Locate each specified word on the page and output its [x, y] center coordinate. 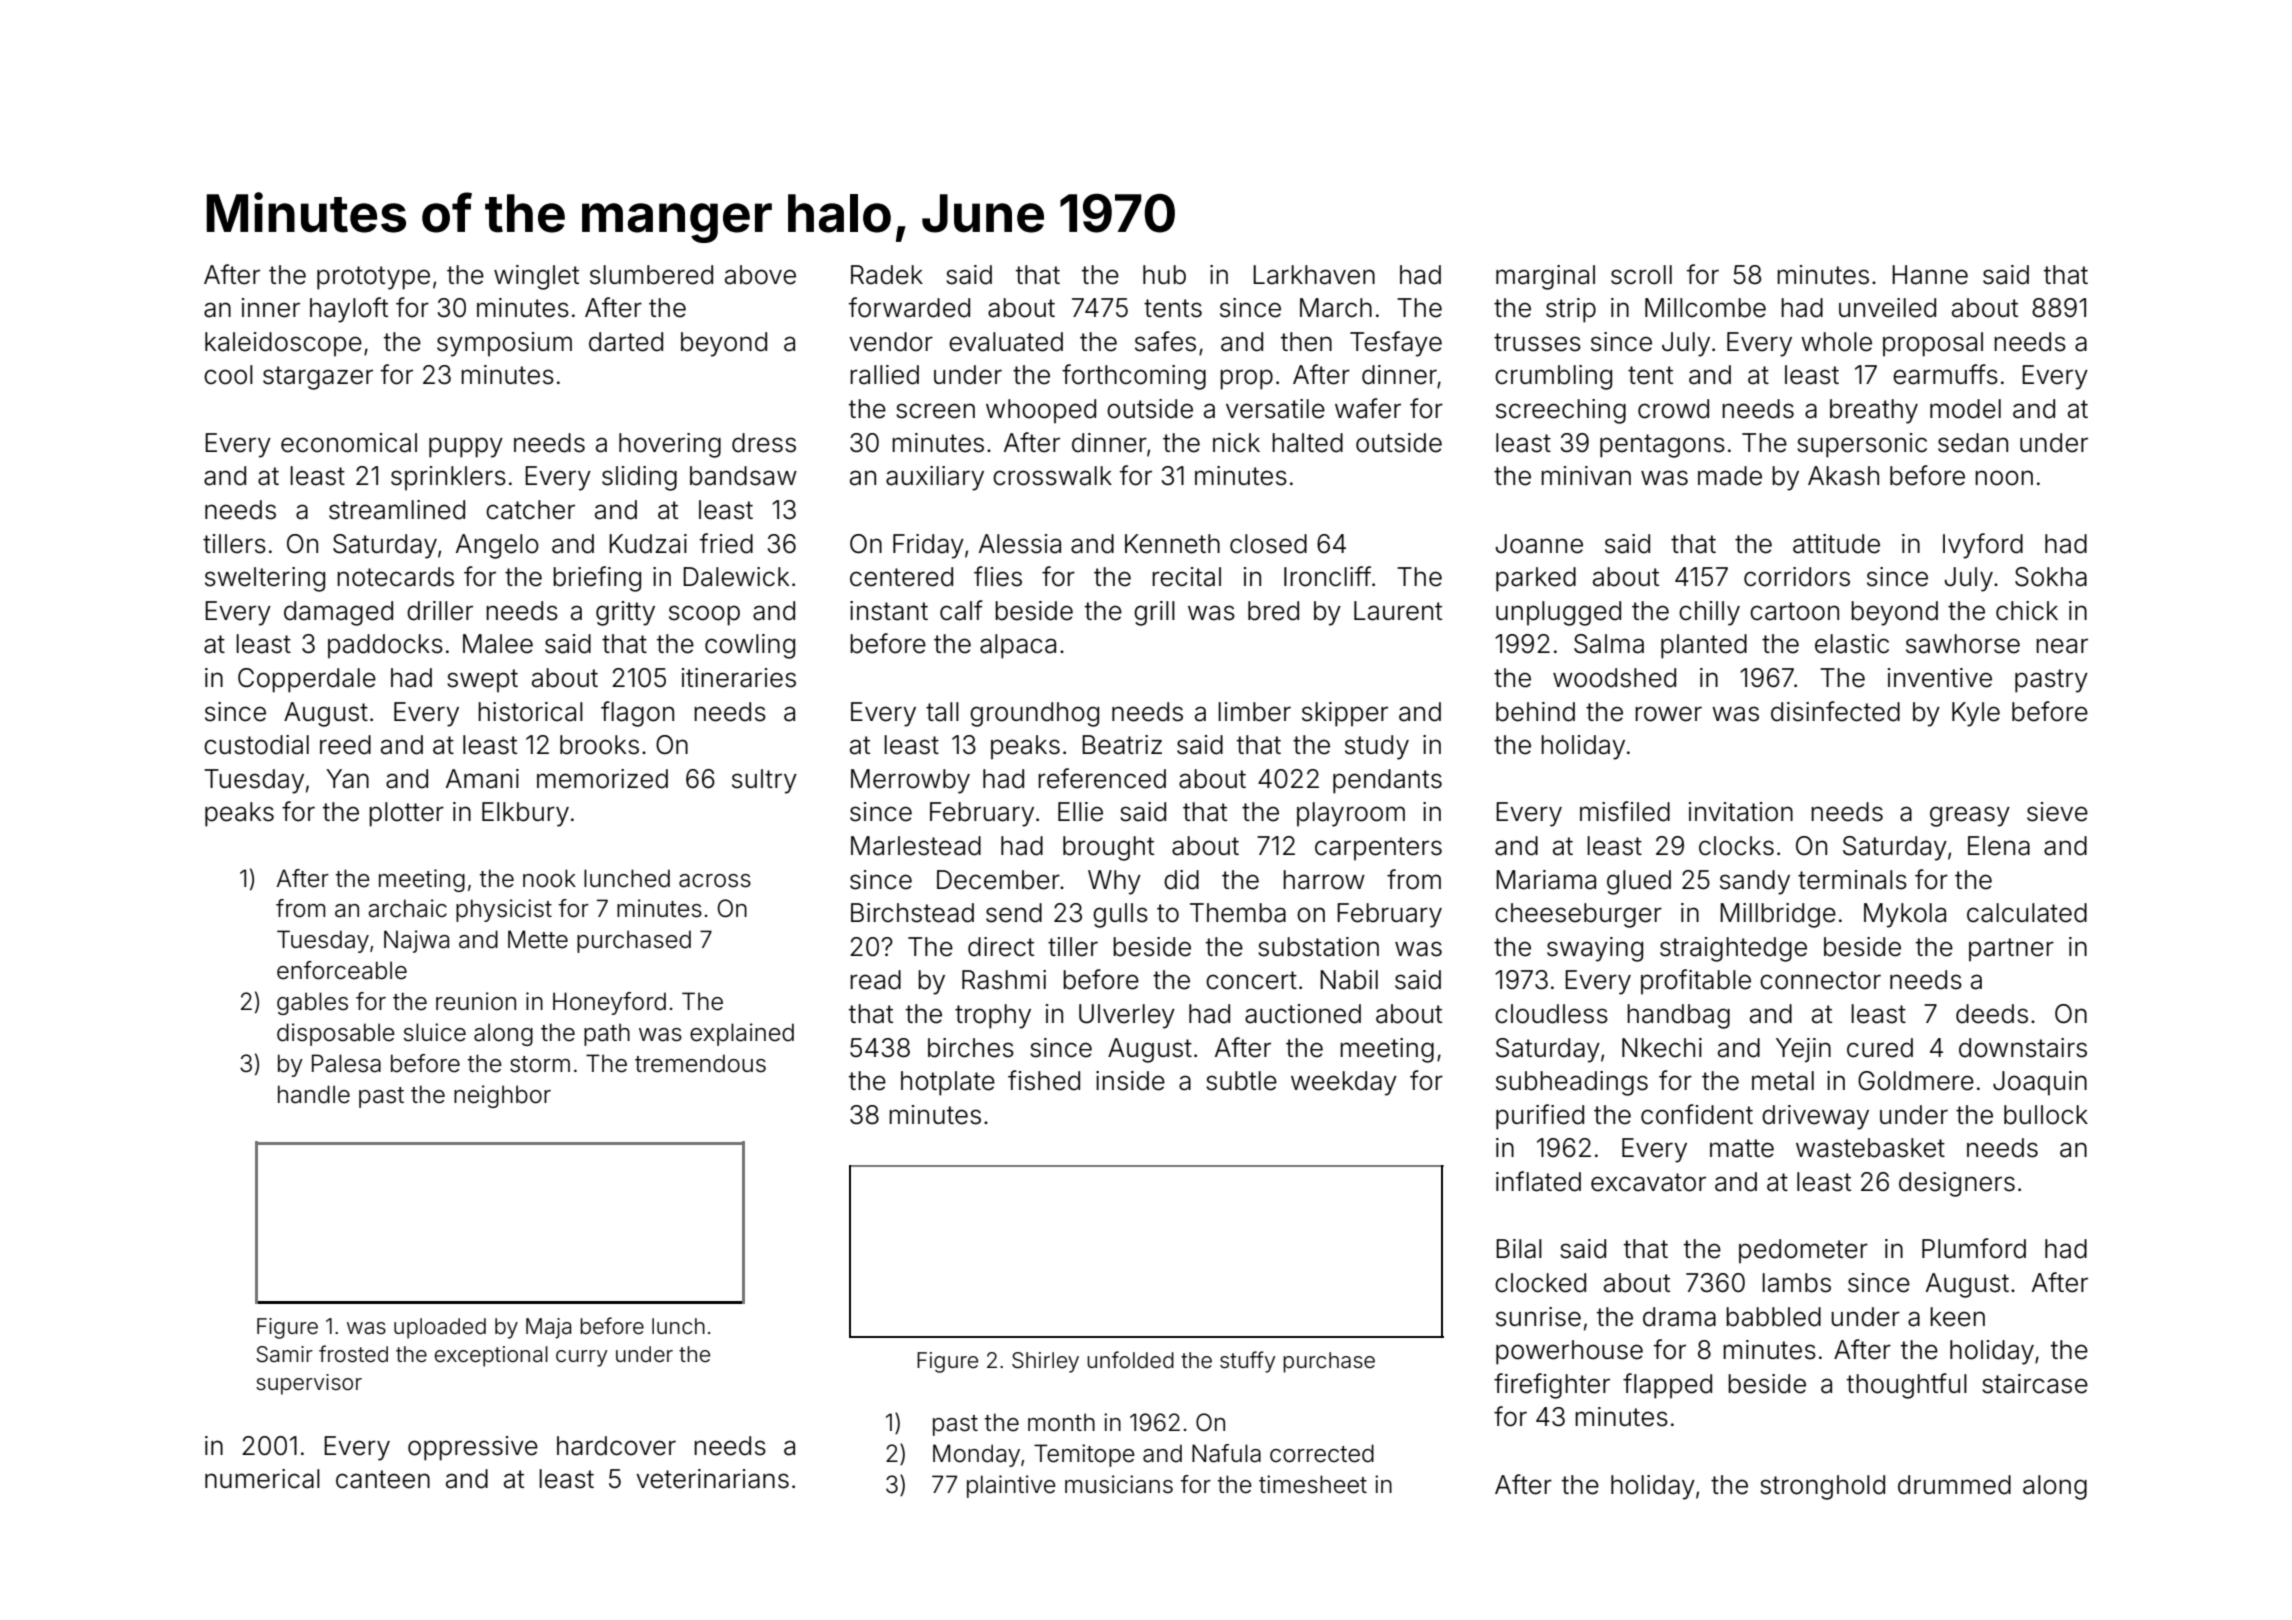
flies [998, 576]
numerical [262, 1479]
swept [482, 681]
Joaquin [2040, 1083]
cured [1880, 1048]
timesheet [1313, 1484]
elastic [1852, 644]
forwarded [909, 307]
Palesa [346, 1063]
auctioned [1303, 1014]
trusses [1537, 342]
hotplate [948, 1083]
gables [312, 1003]
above [760, 275]
